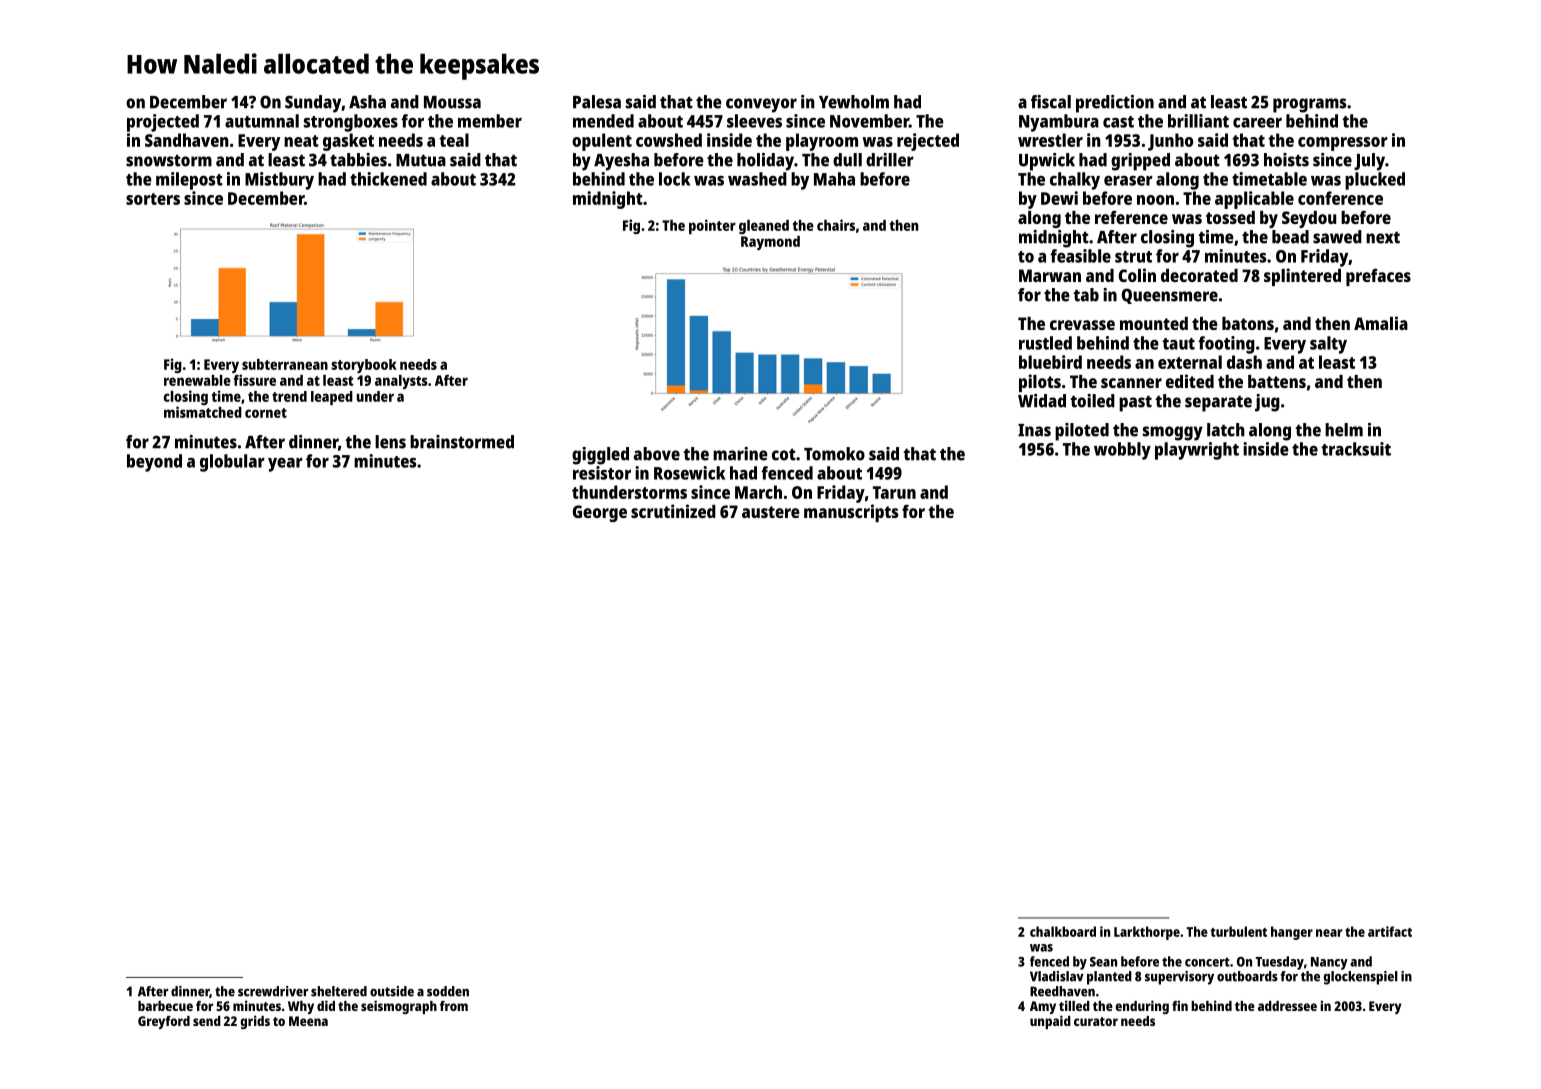 The image size is (1541, 1089). What do you see at coordinates (1063, 931) in the screenshot?
I see `chalkboard` at bounding box center [1063, 931].
